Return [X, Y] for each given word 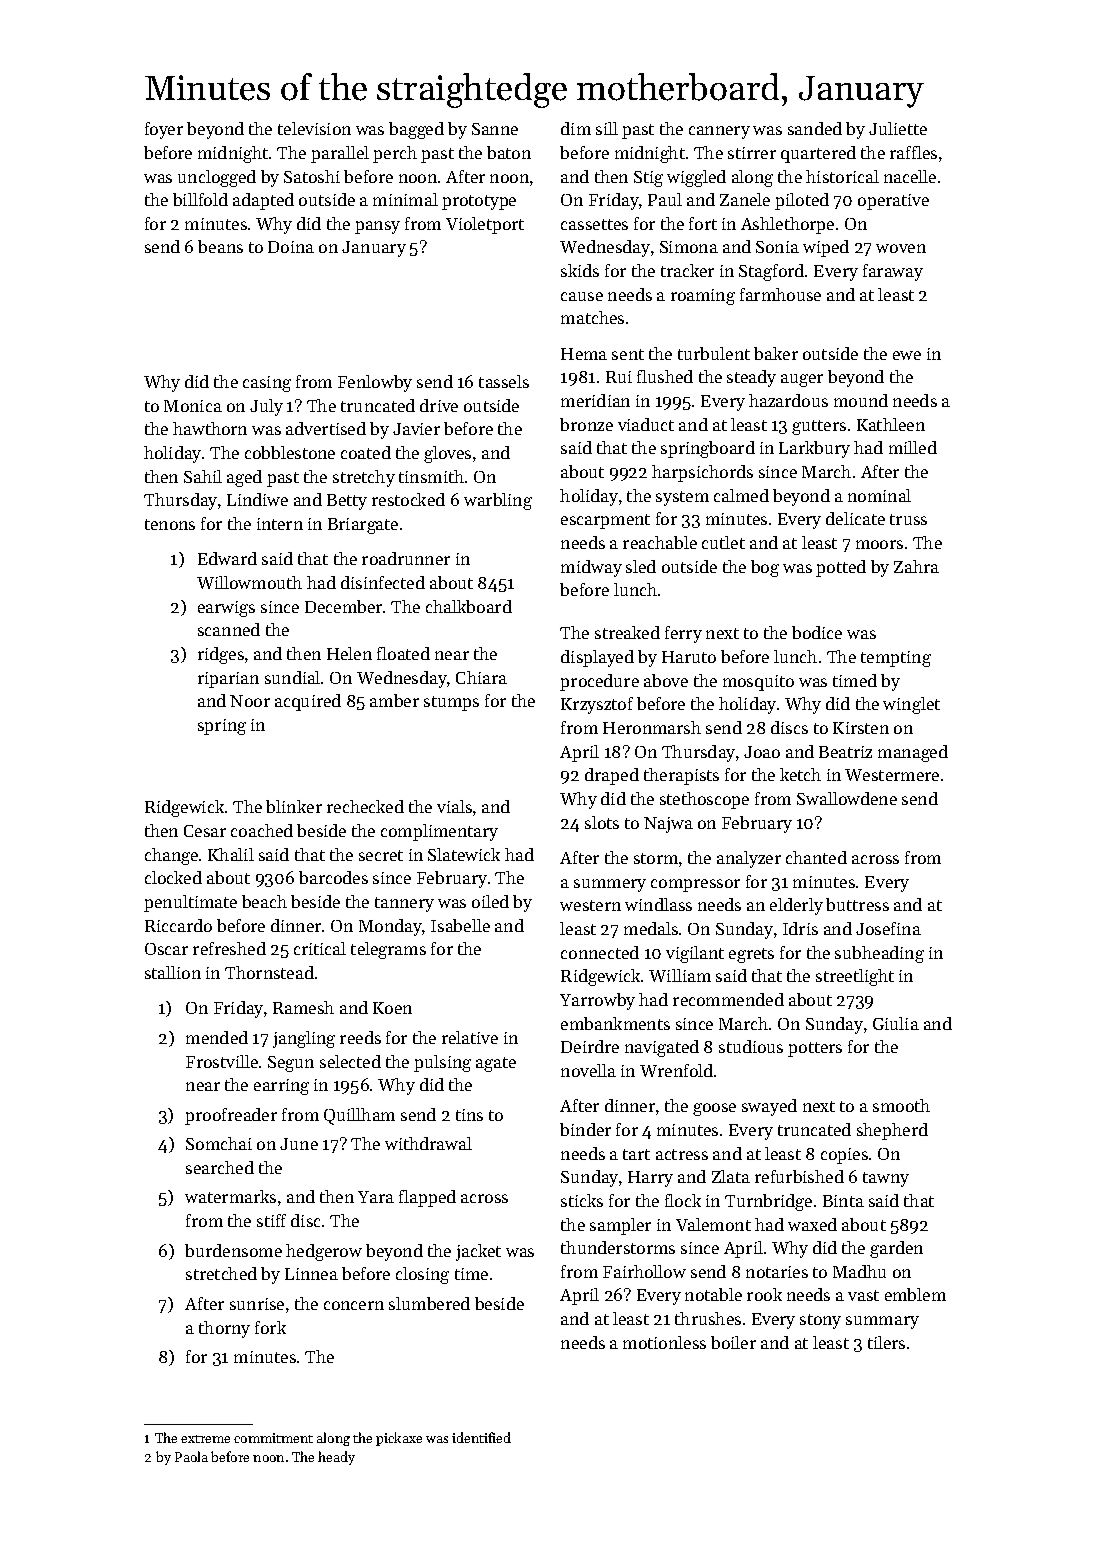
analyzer [749, 859]
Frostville [222, 1061]
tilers [886, 1342]
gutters [819, 427]
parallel [340, 154]
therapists [681, 776]
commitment [273, 1438]
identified [481, 1437]
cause [582, 296]
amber [394, 700]
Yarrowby [597, 1001]
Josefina [888, 928]
